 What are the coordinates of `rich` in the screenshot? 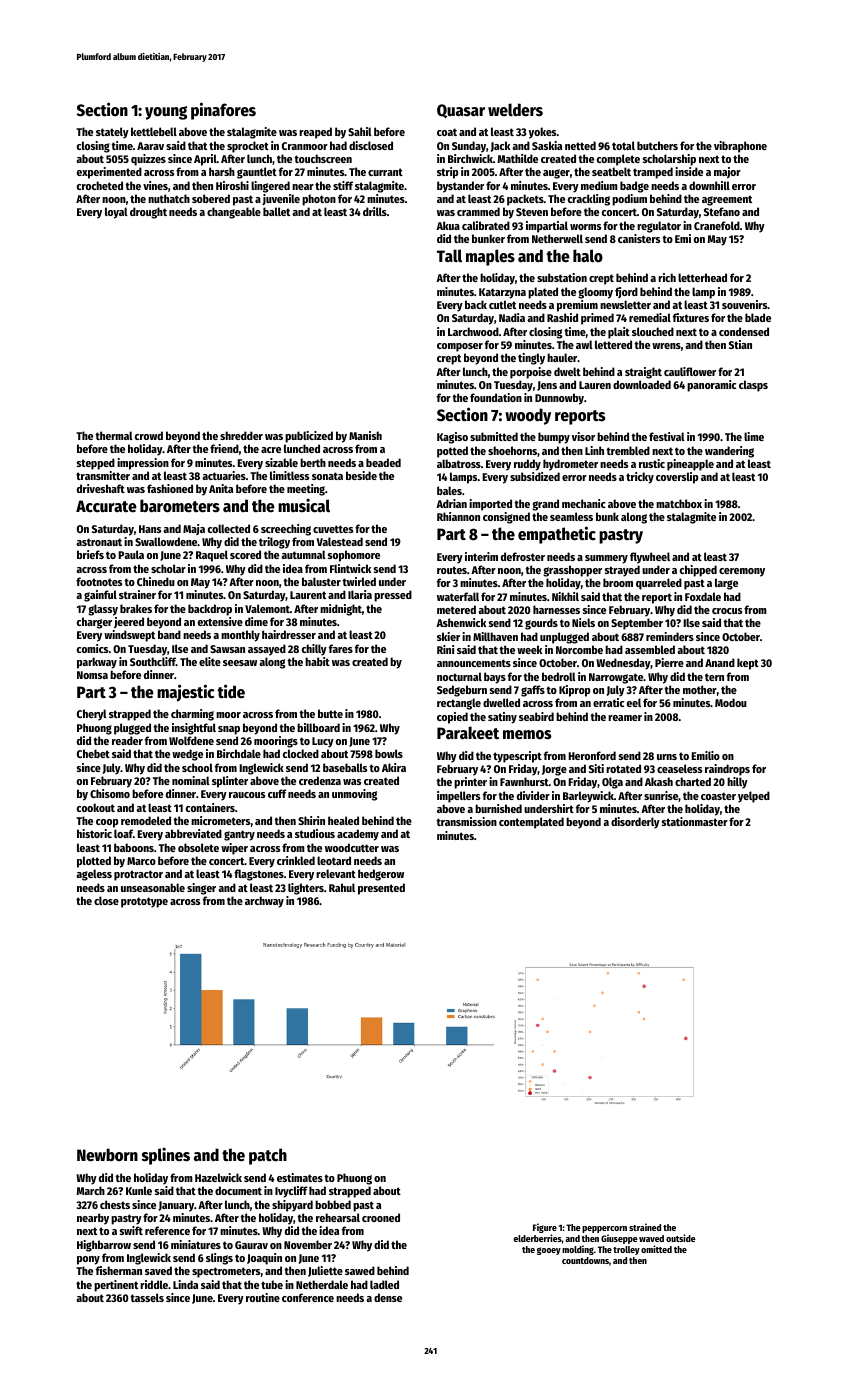 It's located at (667, 277).
